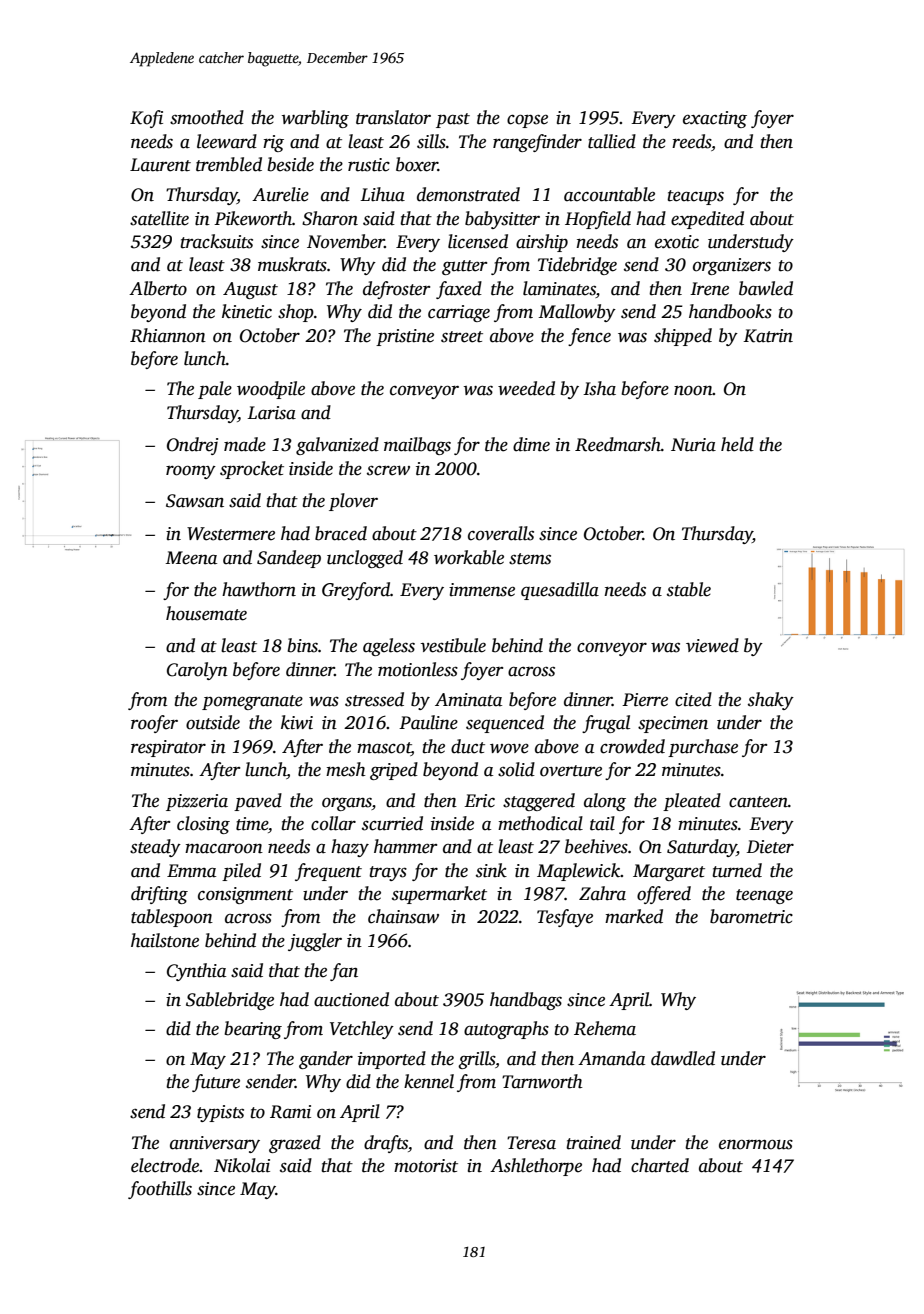  What do you see at coordinates (330, 218) in the screenshot?
I see `Sharon` at bounding box center [330, 218].
